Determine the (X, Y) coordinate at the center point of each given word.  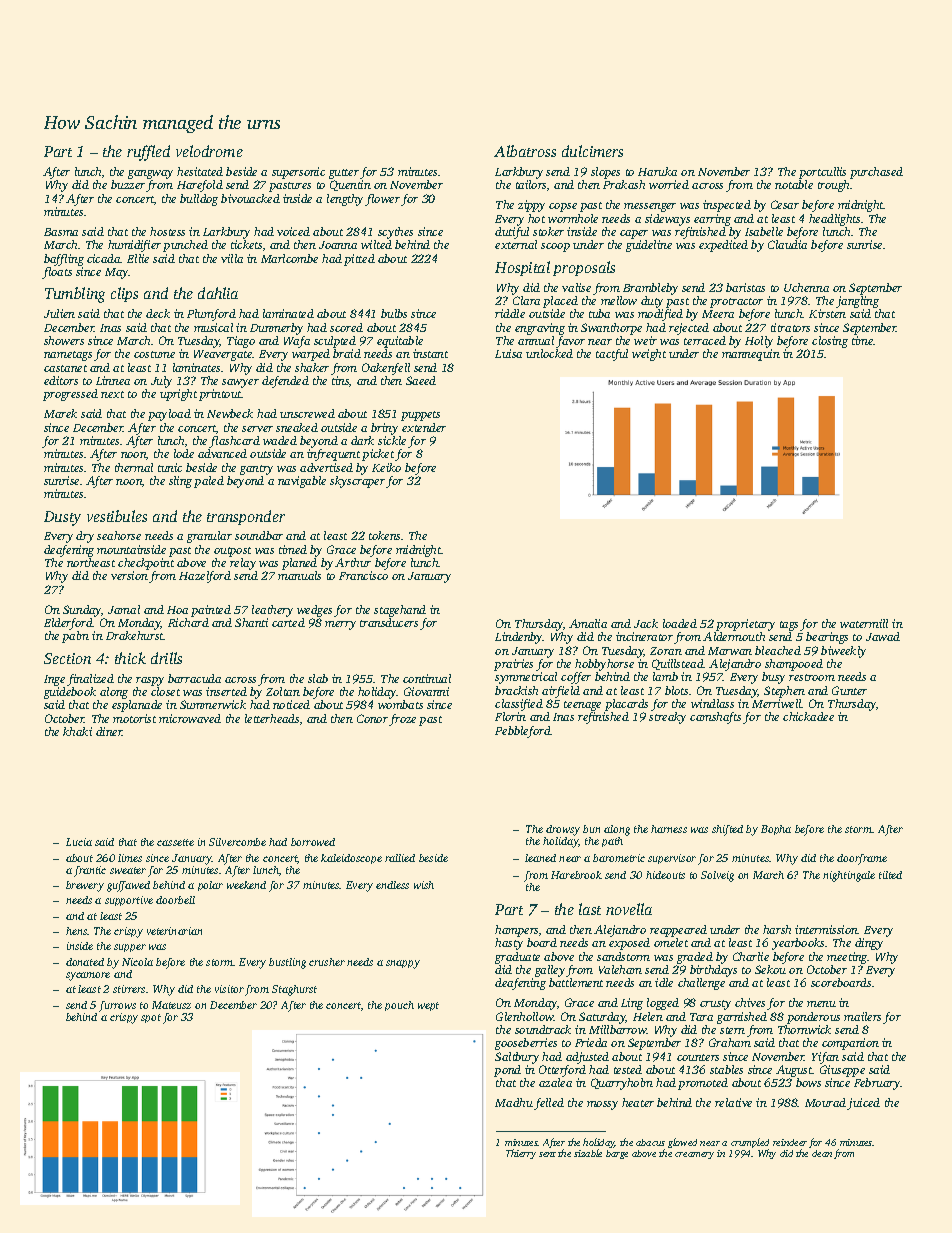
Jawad (883, 636)
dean (822, 1153)
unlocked (549, 353)
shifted (727, 830)
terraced (705, 340)
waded (280, 440)
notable (794, 184)
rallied (400, 858)
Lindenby (519, 638)
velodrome (209, 151)
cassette (175, 842)
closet (165, 691)
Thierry (521, 1154)
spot (151, 1018)
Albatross (525, 151)
